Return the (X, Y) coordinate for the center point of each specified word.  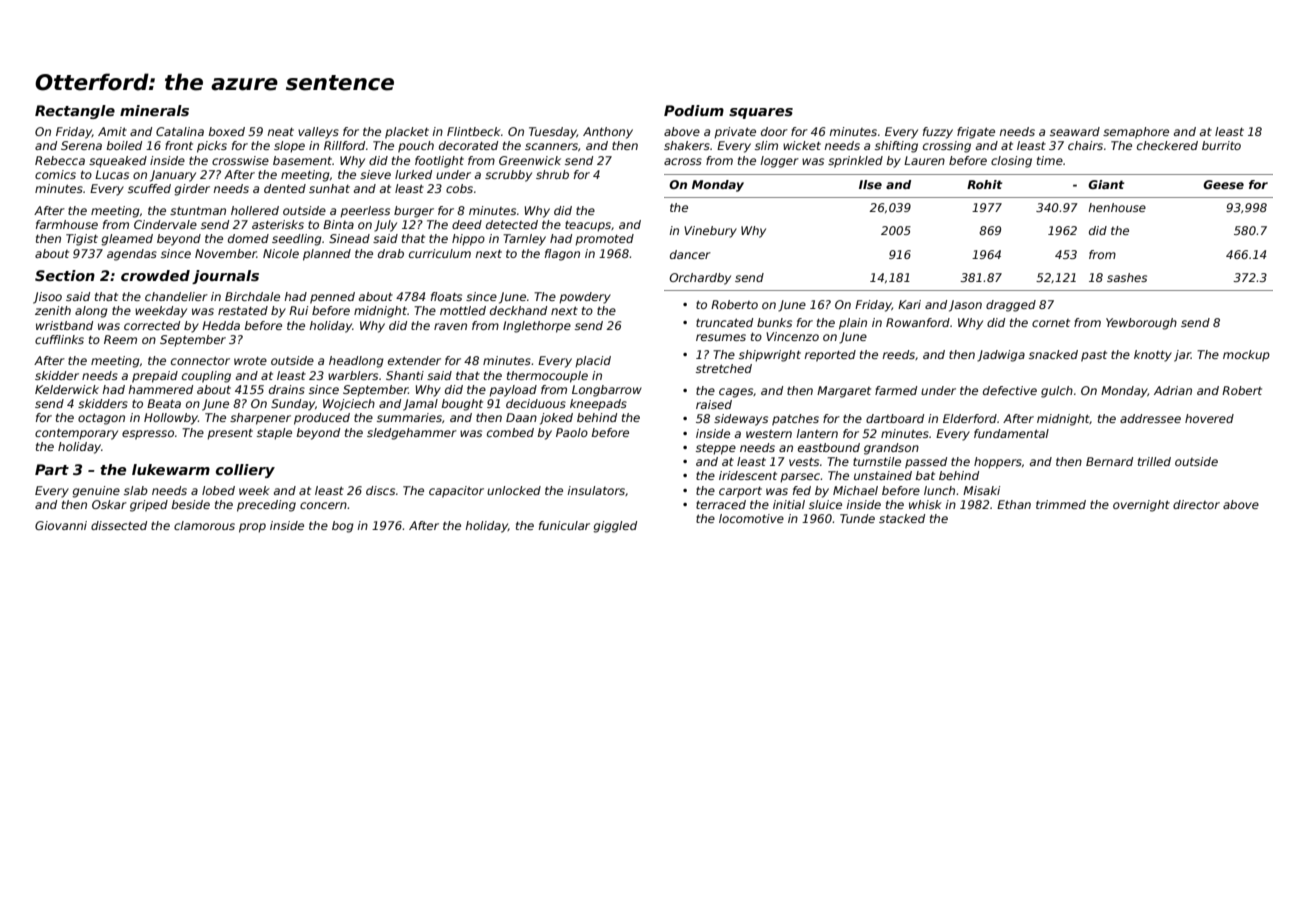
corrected (152, 325)
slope (289, 147)
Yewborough (1141, 324)
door (774, 131)
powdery (585, 298)
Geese (1223, 184)
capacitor (456, 492)
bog (343, 527)
